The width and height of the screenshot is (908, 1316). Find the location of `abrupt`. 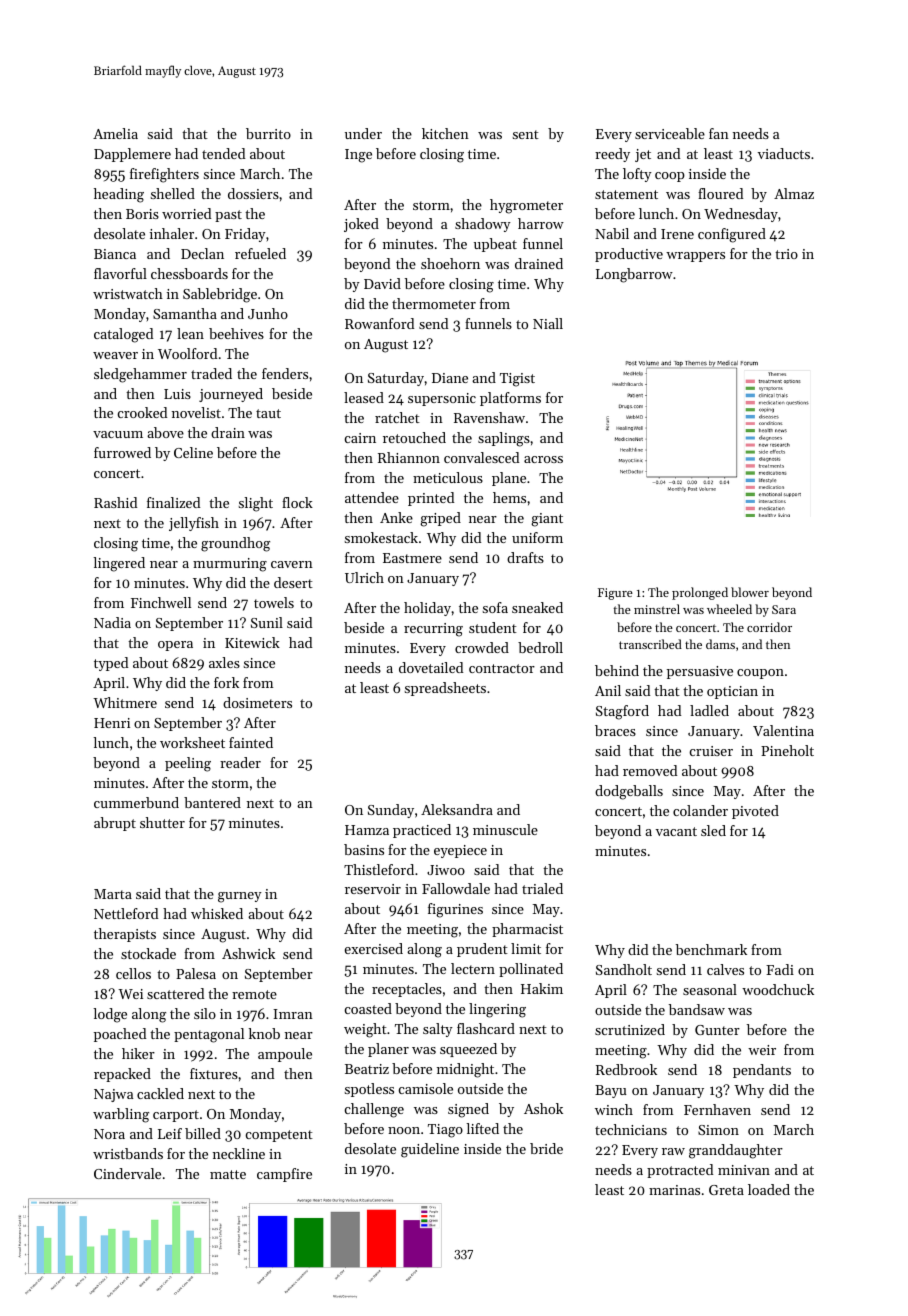

abrupt is located at coordinates (115, 824).
